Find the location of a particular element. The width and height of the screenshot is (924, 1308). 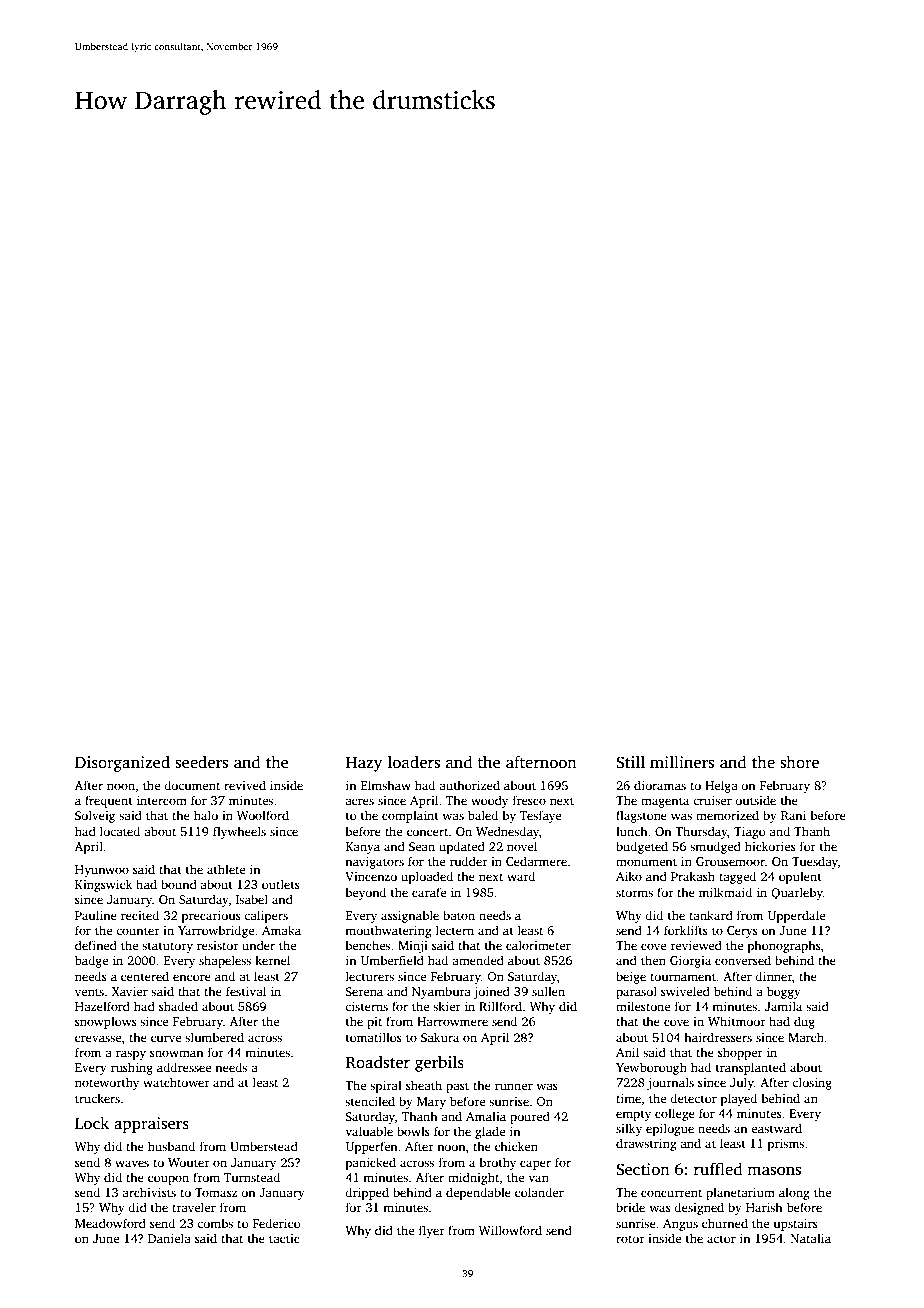

Meadowford is located at coordinates (110, 1223).
